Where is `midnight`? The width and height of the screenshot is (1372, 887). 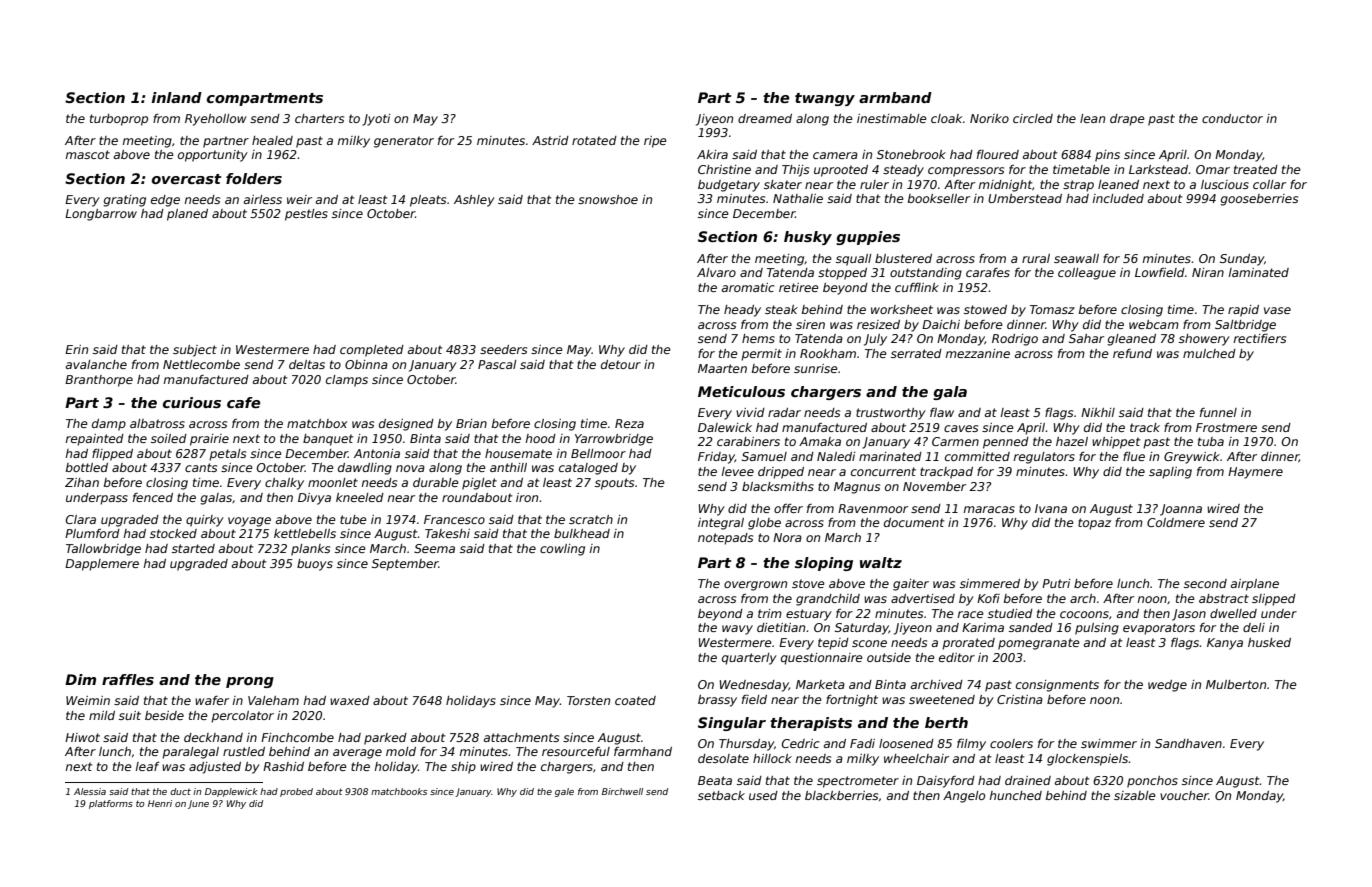 midnight is located at coordinates (1005, 186).
